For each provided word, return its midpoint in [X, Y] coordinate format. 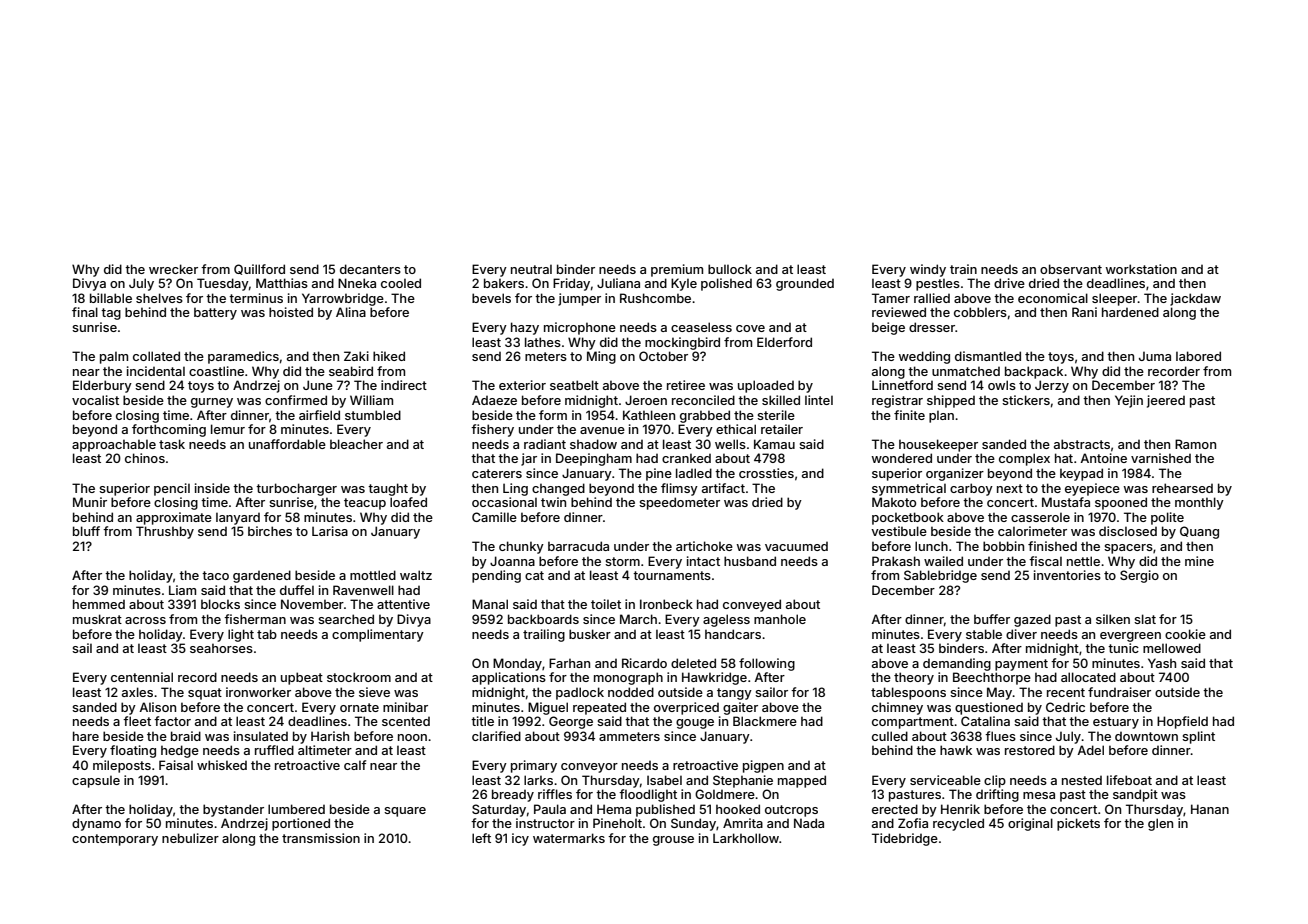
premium [677, 270]
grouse [673, 841]
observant [1071, 269]
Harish [330, 736]
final [85, 312]
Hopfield [1182, 722]
